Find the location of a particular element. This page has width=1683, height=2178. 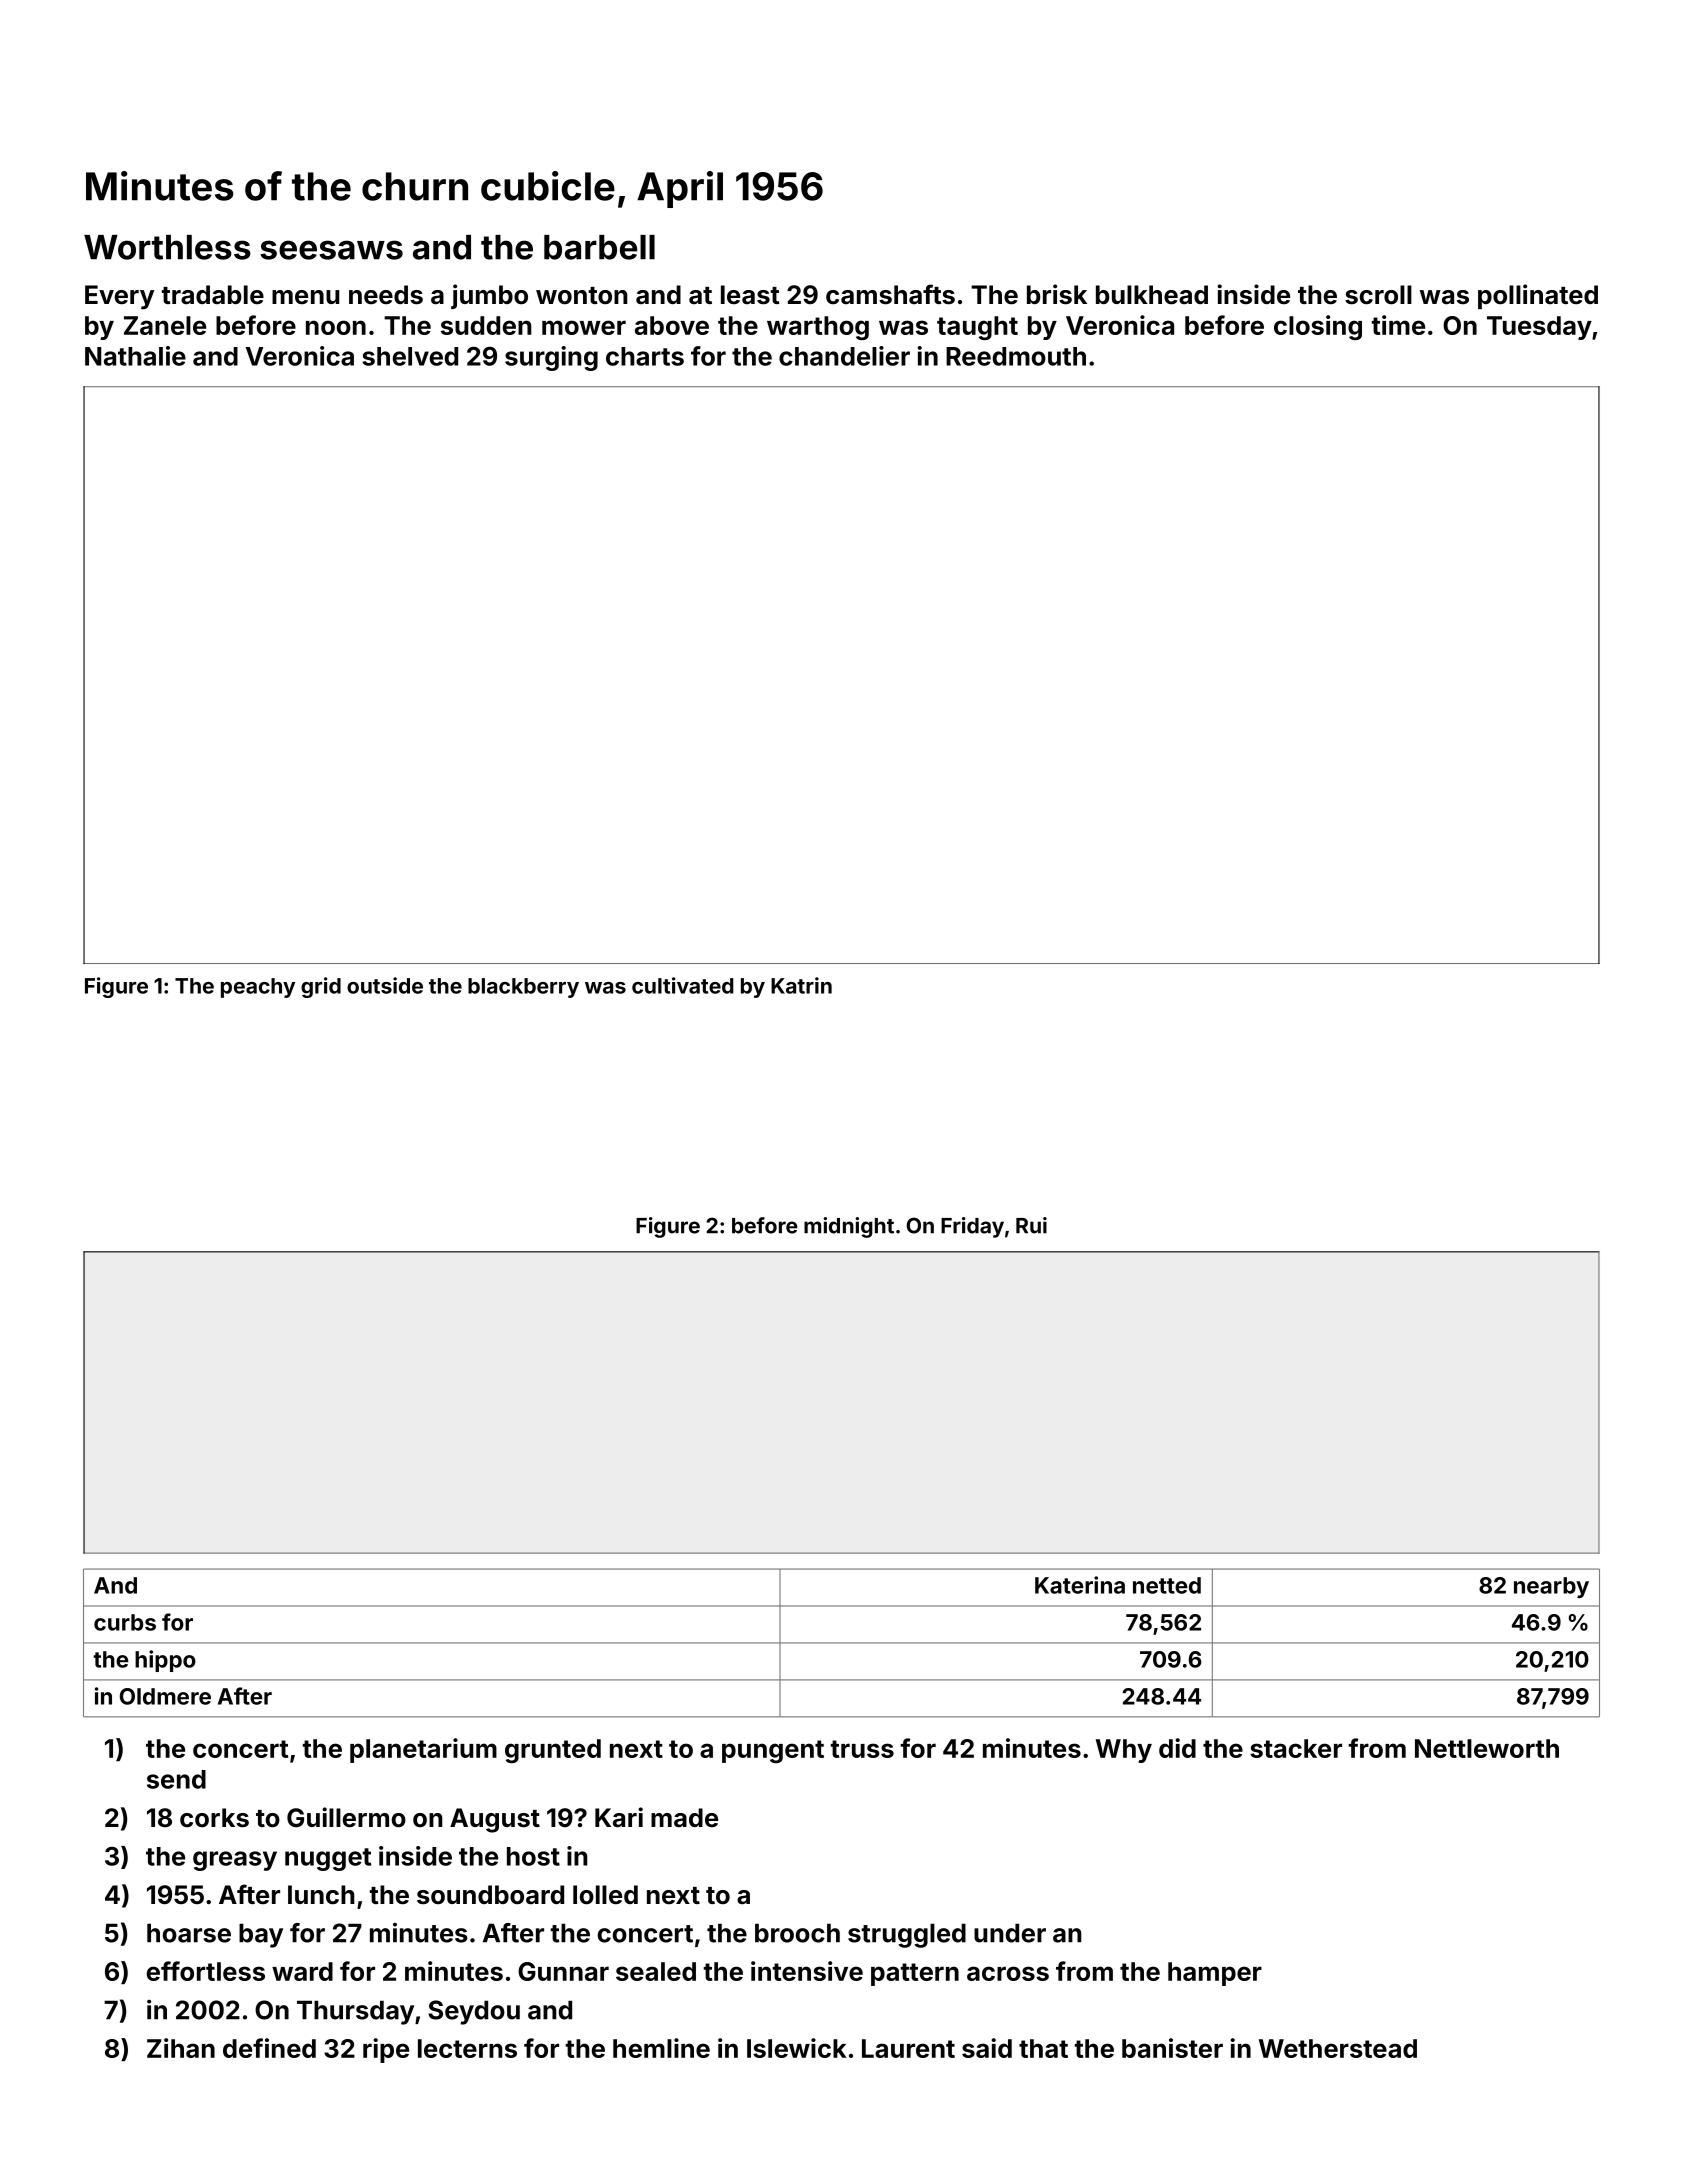

barbell is located at coordinates (599, 247).
